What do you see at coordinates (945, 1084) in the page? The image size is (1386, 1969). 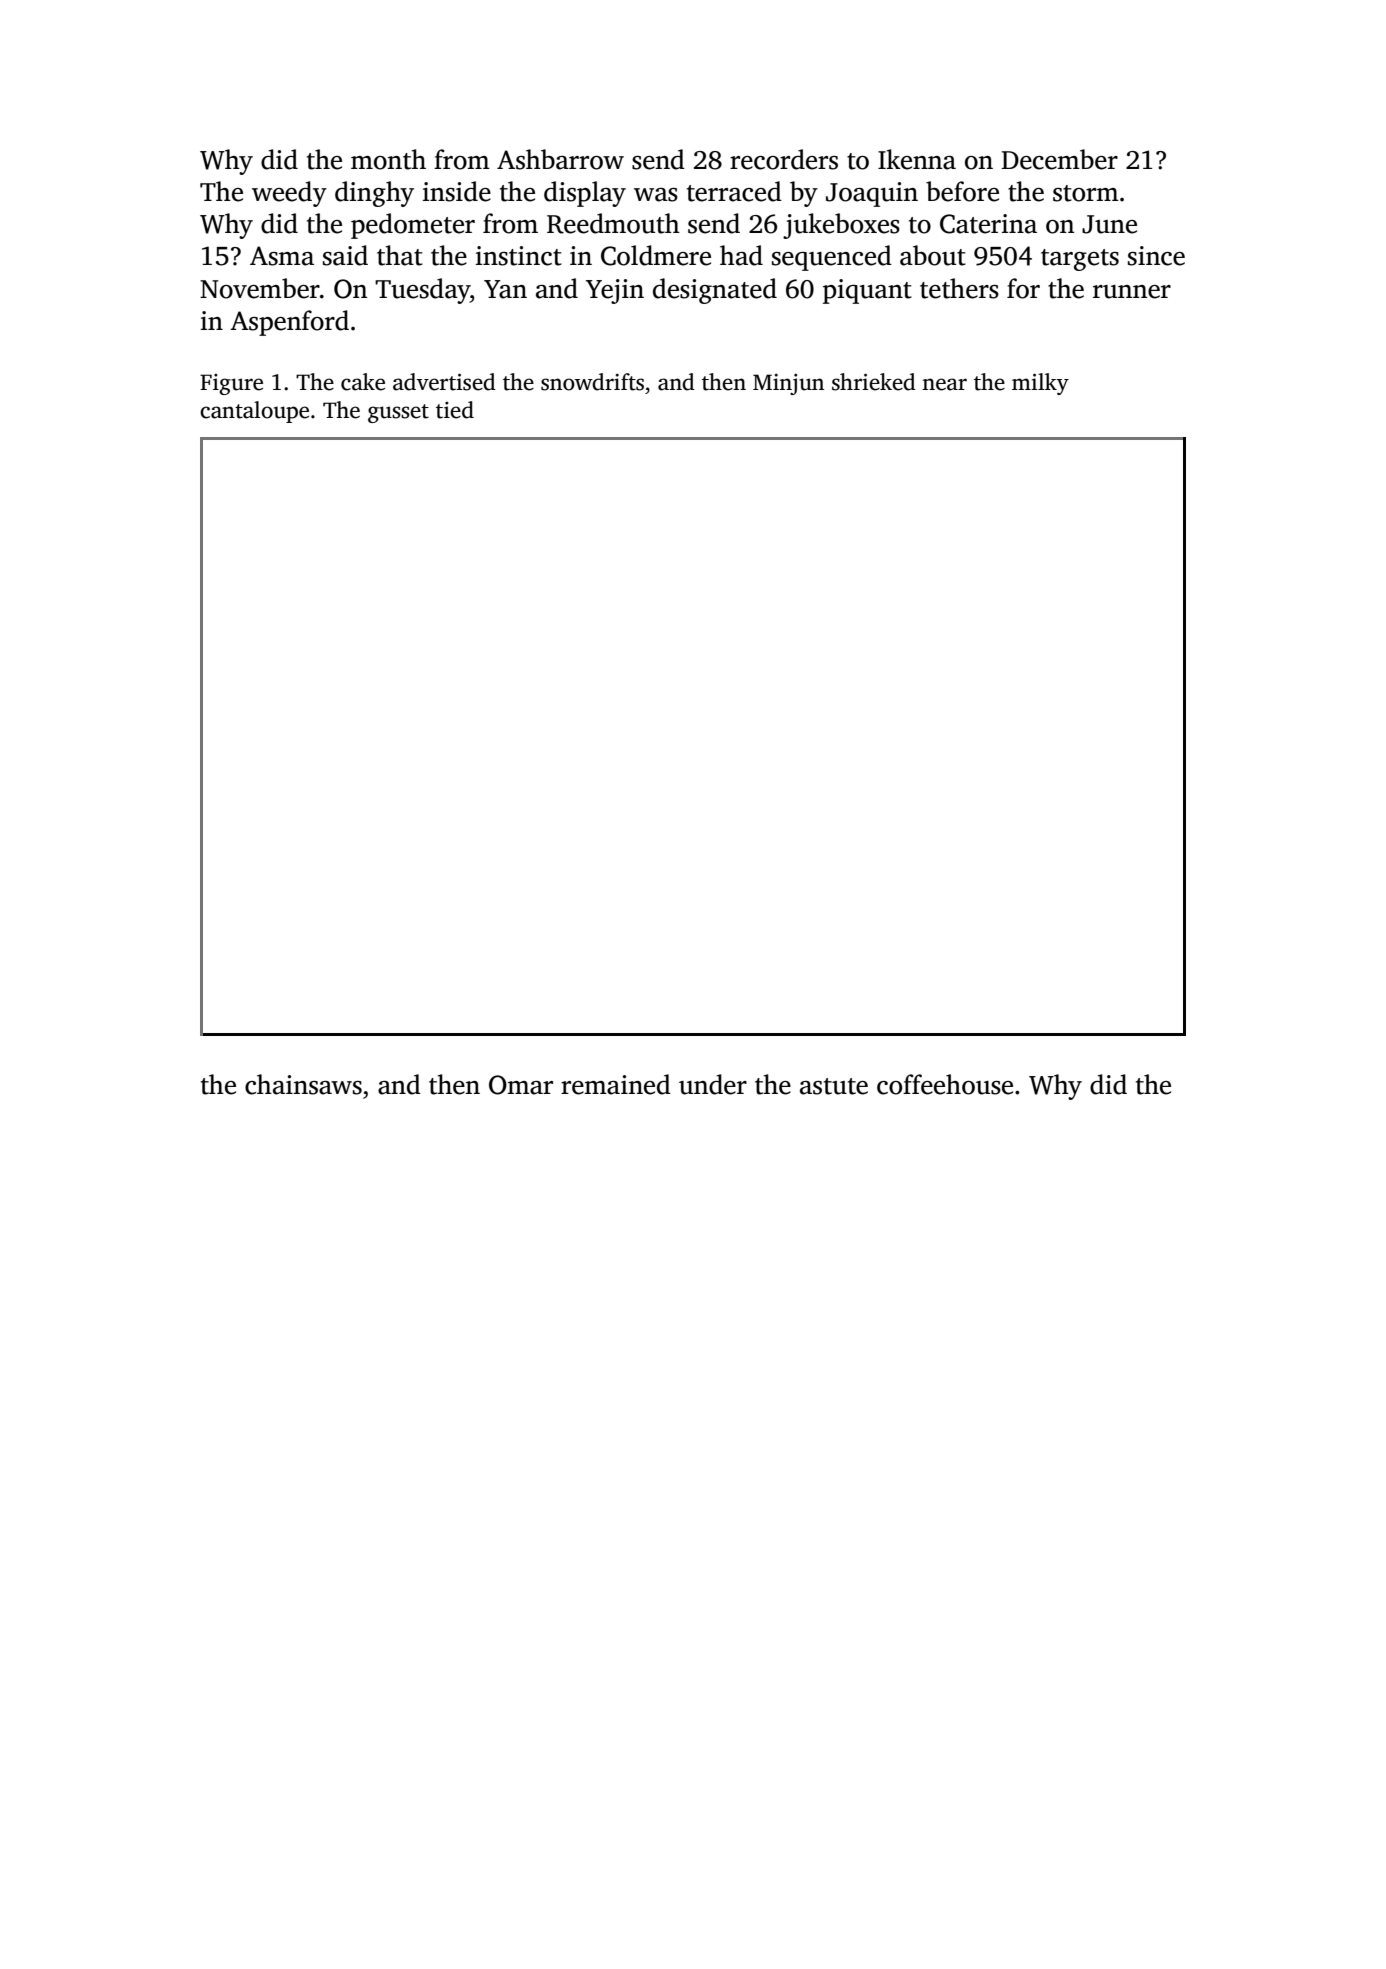 I see `coffeehouse` at bounding box center [945, 1084].
